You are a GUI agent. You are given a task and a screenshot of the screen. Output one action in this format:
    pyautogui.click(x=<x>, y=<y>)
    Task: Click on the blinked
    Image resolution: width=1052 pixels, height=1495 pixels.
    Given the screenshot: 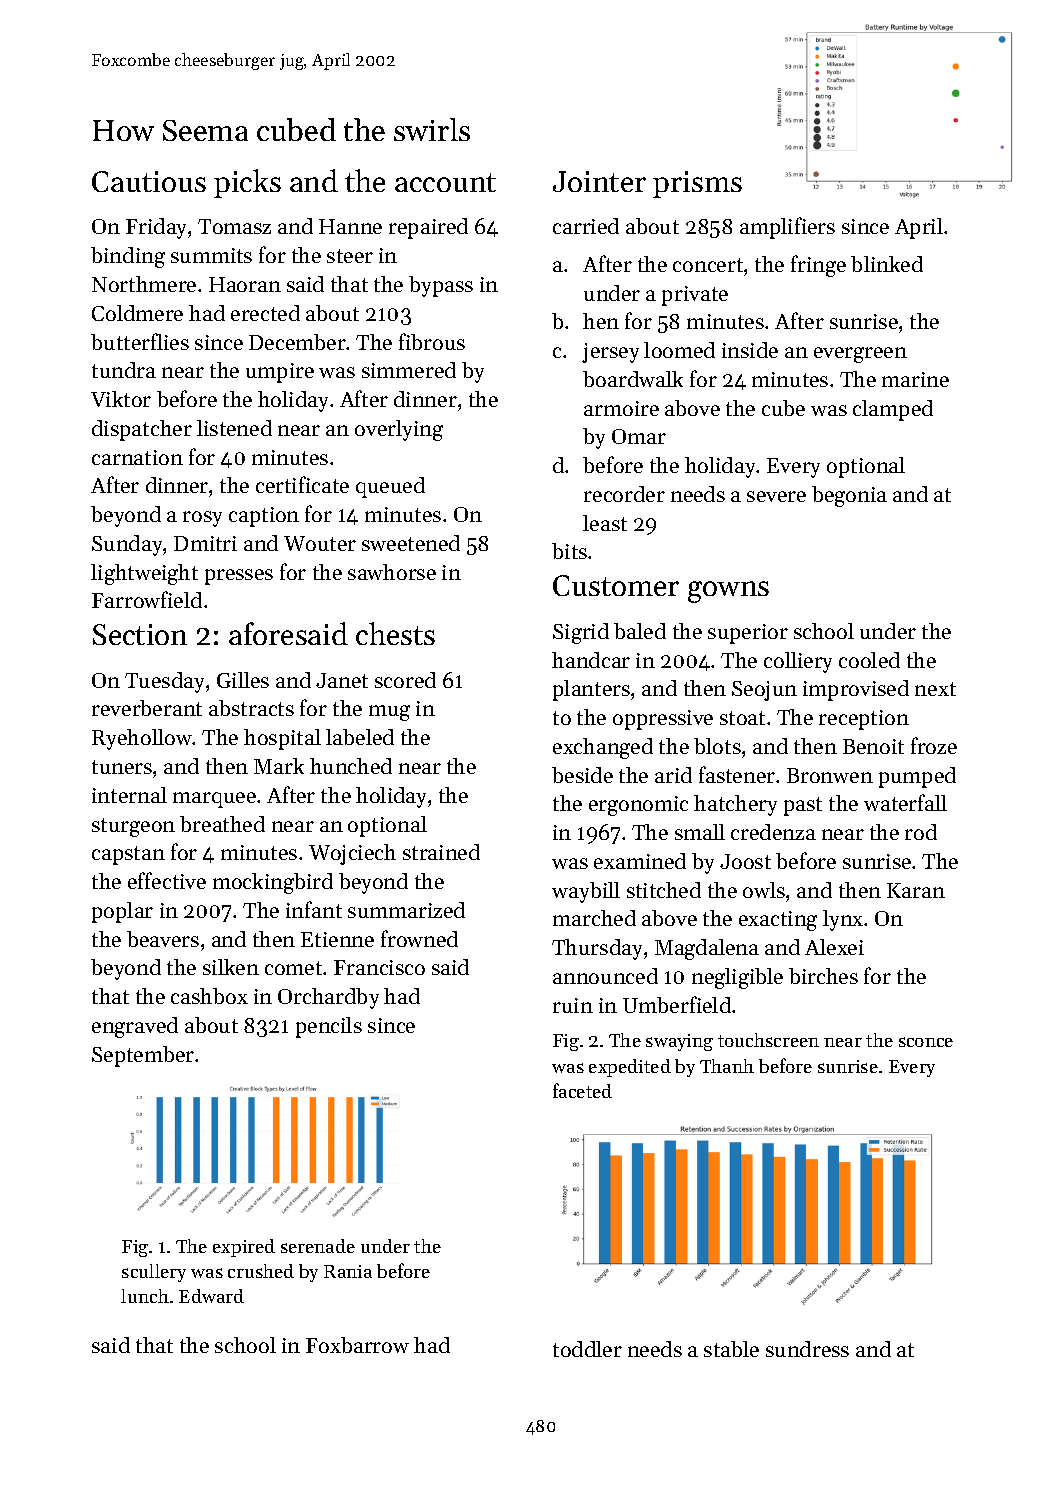 What is the action you would take?
    pyautogui.click(x=887, y=264)
